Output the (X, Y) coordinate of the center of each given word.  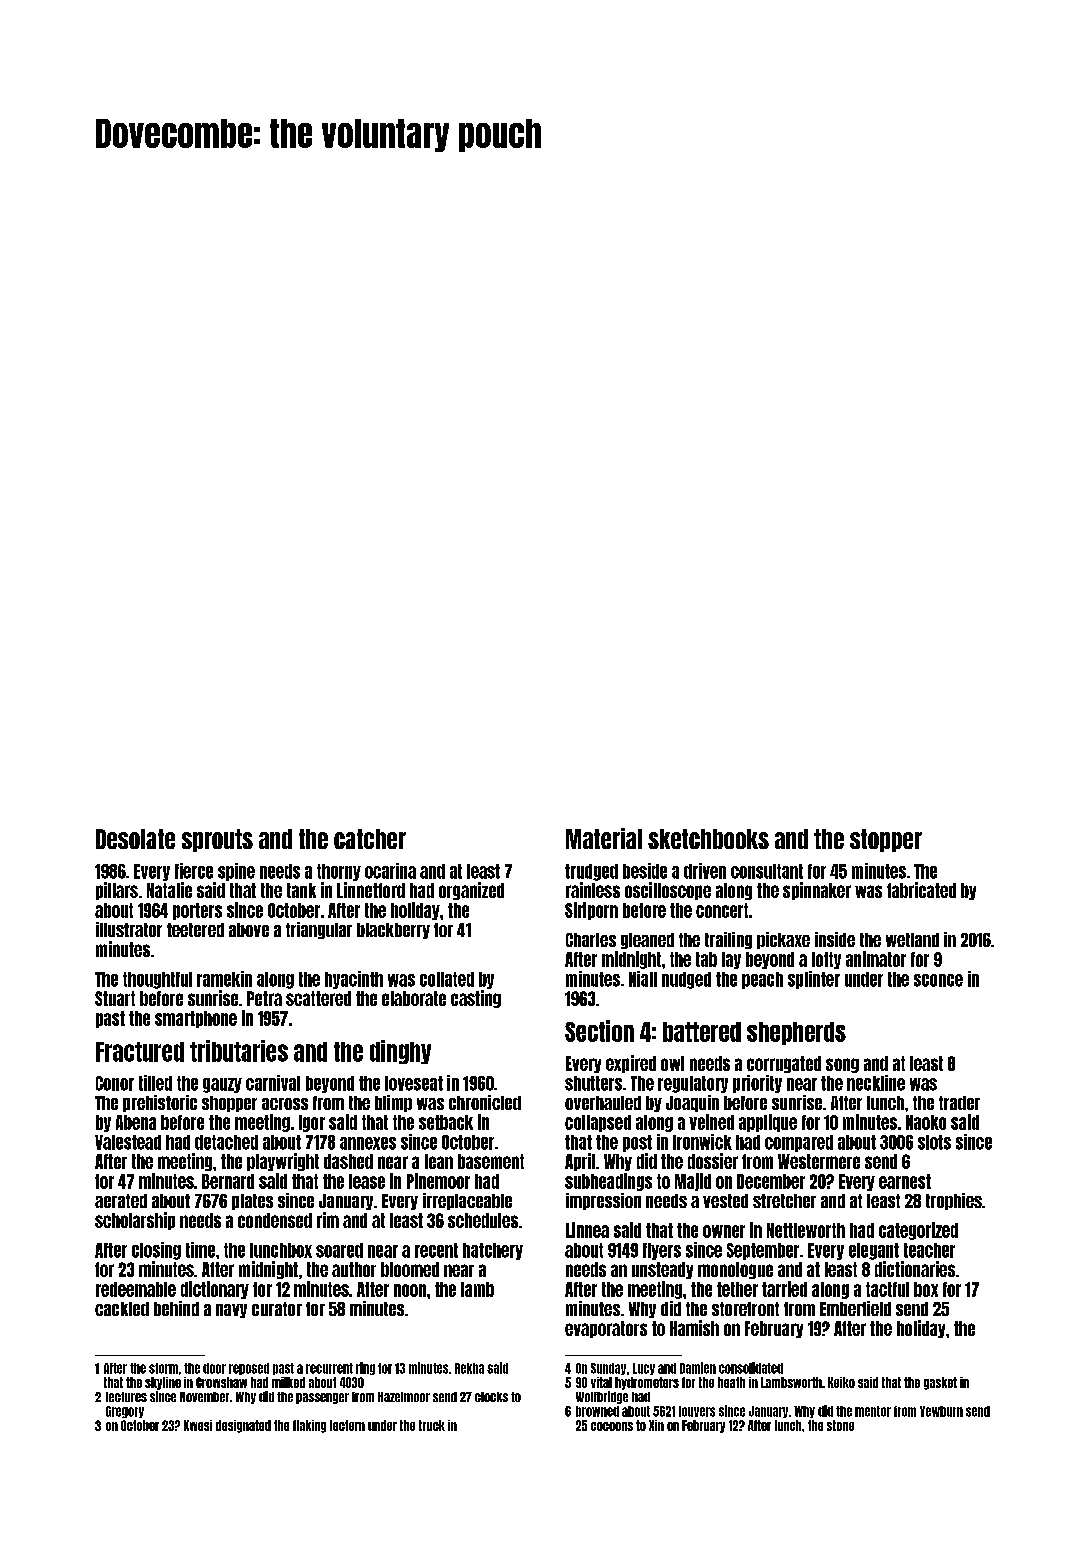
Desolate (135, 839)
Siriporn (591, 911)
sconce (938, 980)
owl (672, 1063)
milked (288, 1382)
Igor (312, 1123)
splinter (814, 980)
